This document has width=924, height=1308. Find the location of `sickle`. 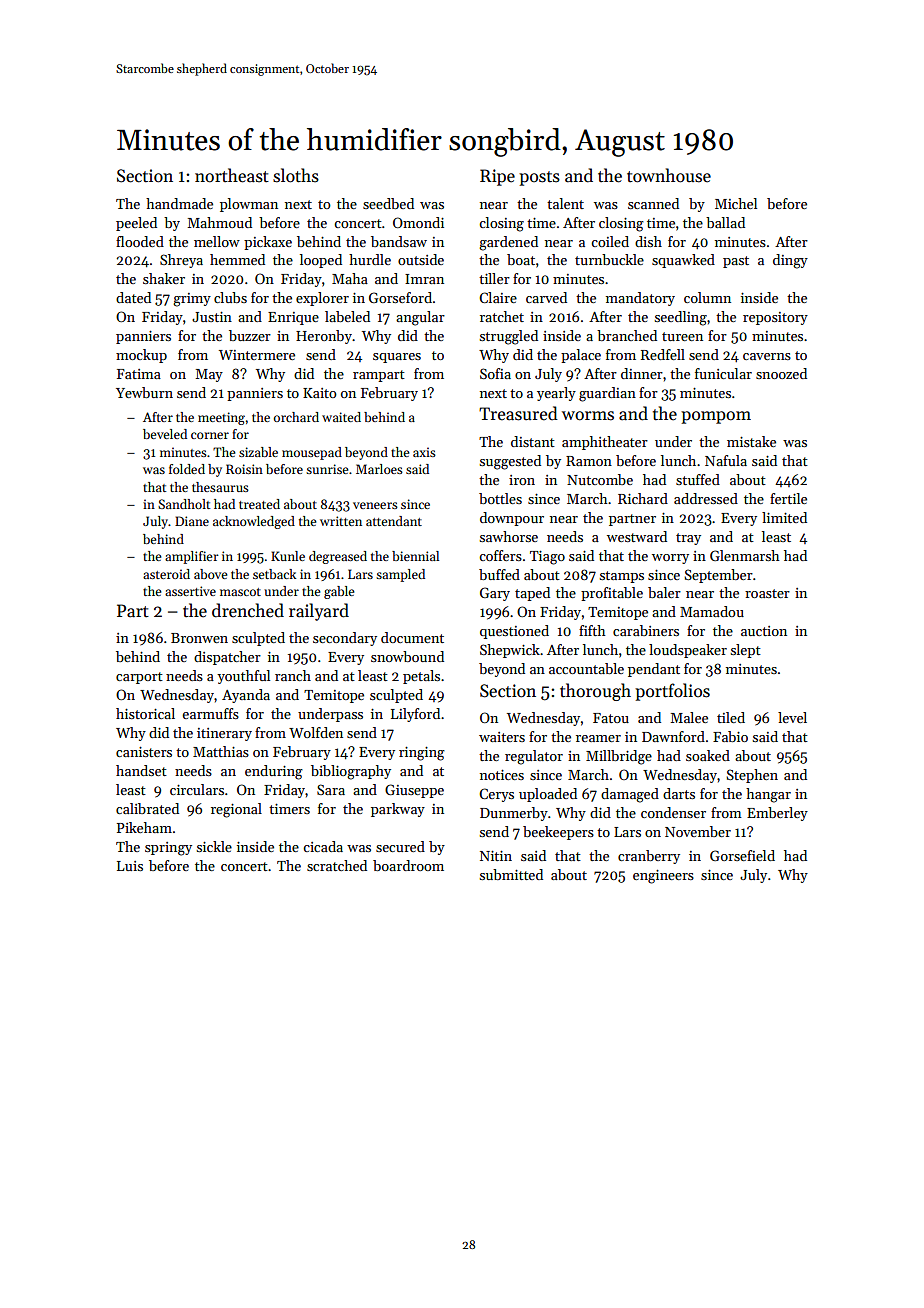

sickle is located at coordinates (214, 846).
